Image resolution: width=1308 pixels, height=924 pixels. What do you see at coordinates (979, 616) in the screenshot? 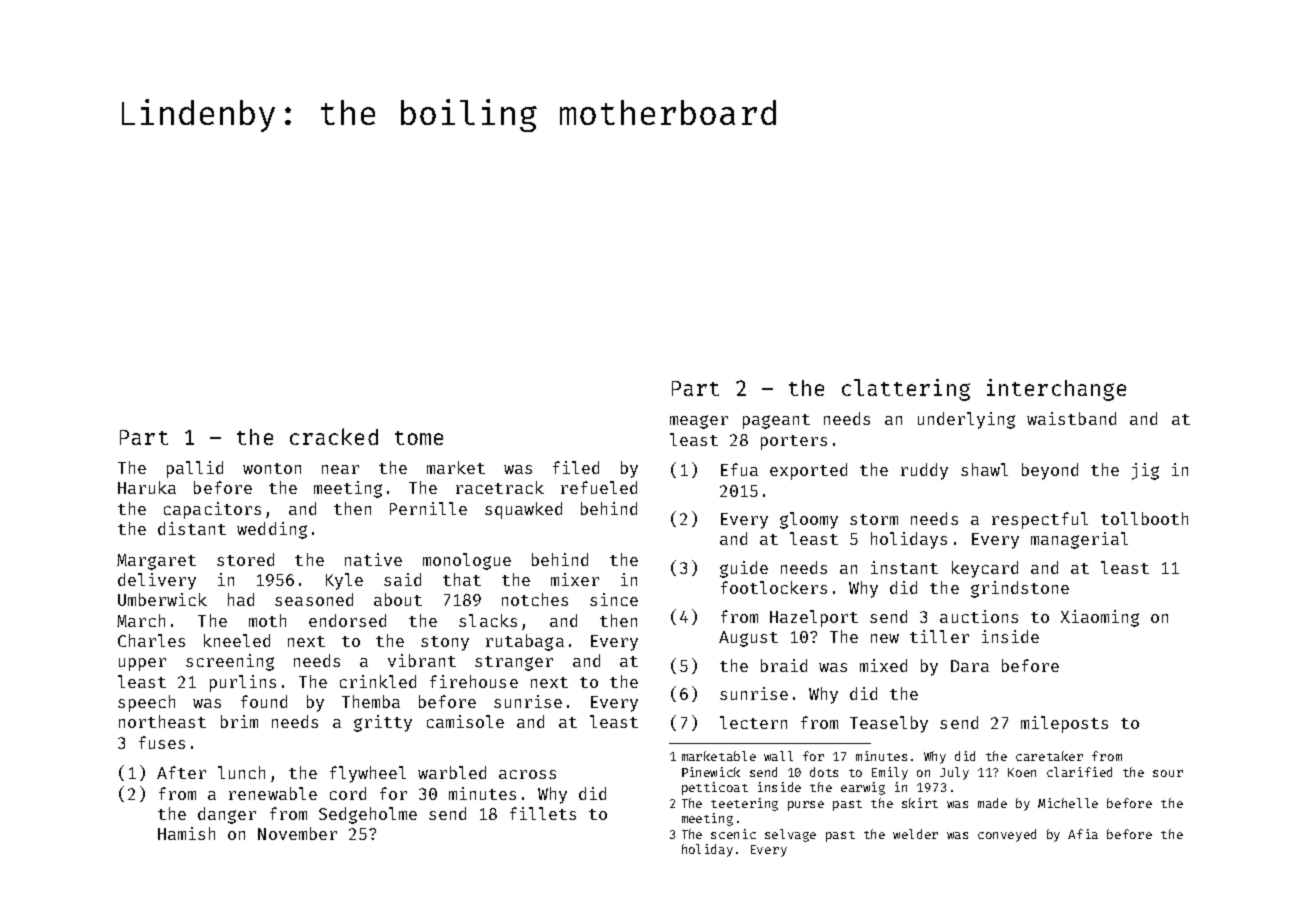
I see `auctions` at bounding box center [979, 616].
